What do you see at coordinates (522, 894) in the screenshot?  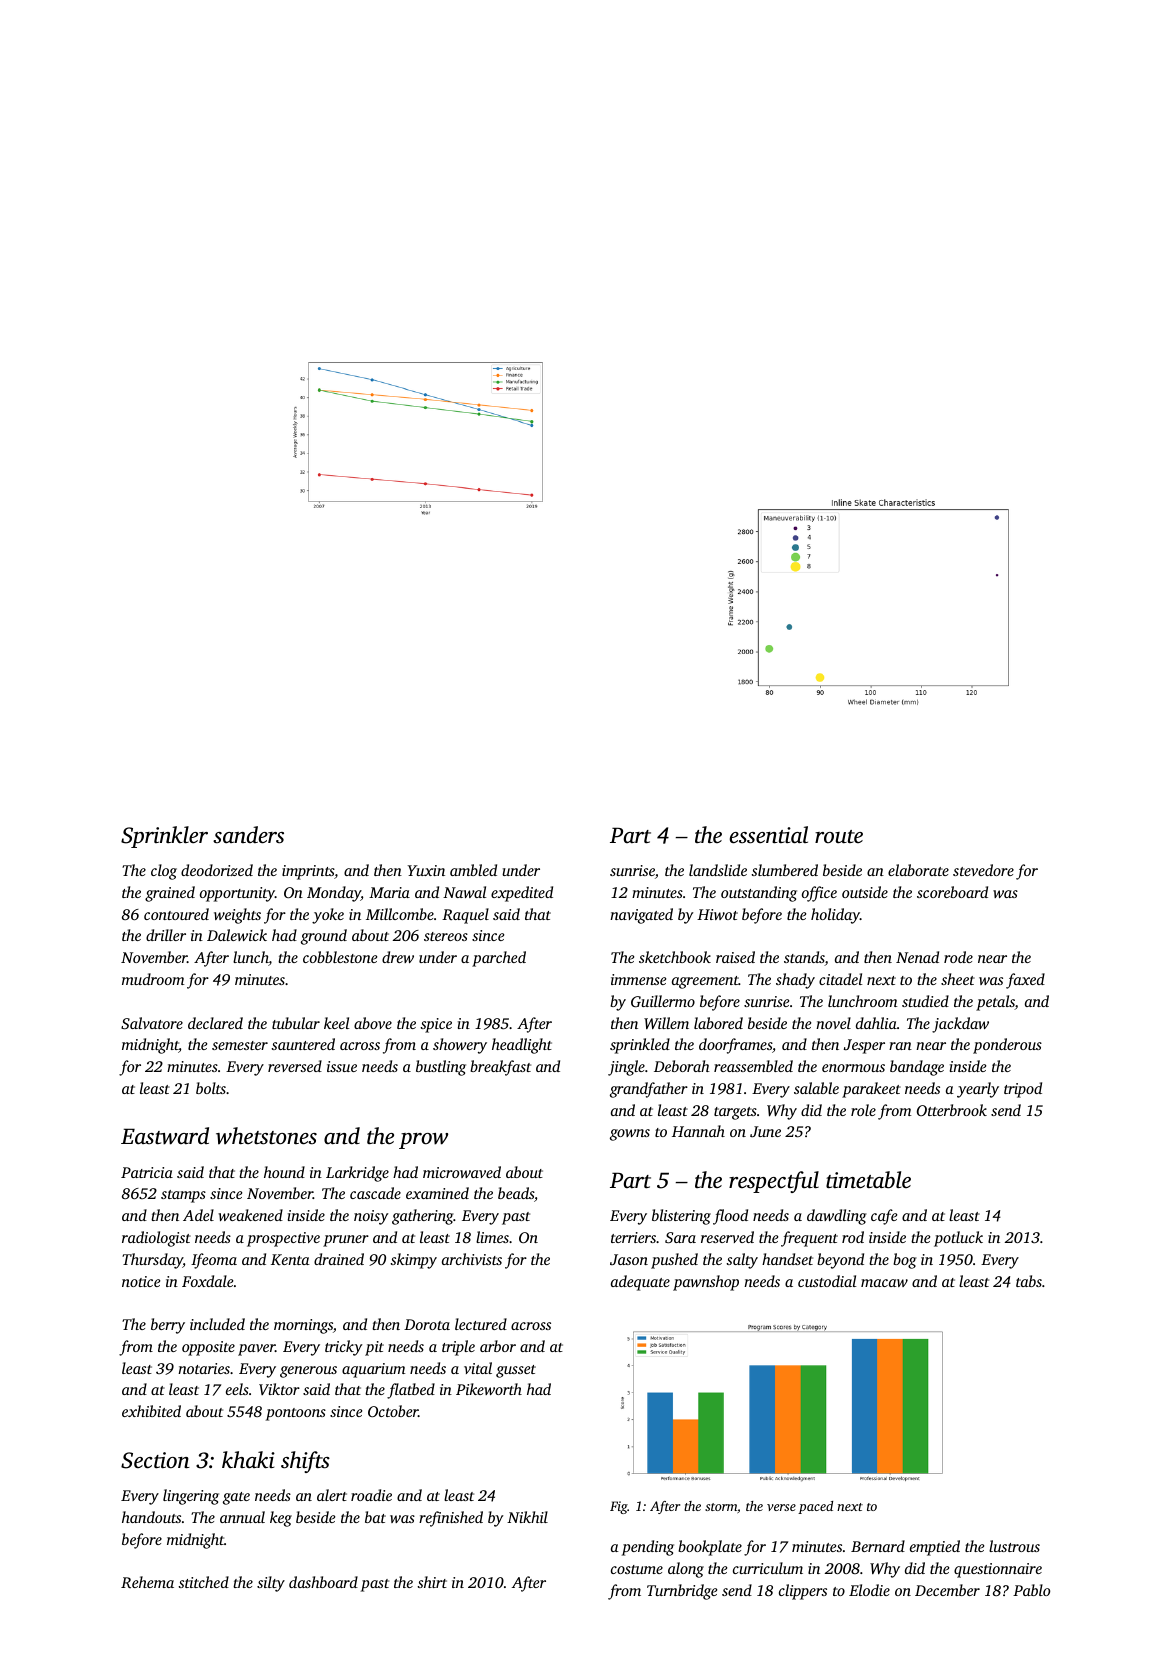 I see `expedited` at bounding box center [522, 894].
